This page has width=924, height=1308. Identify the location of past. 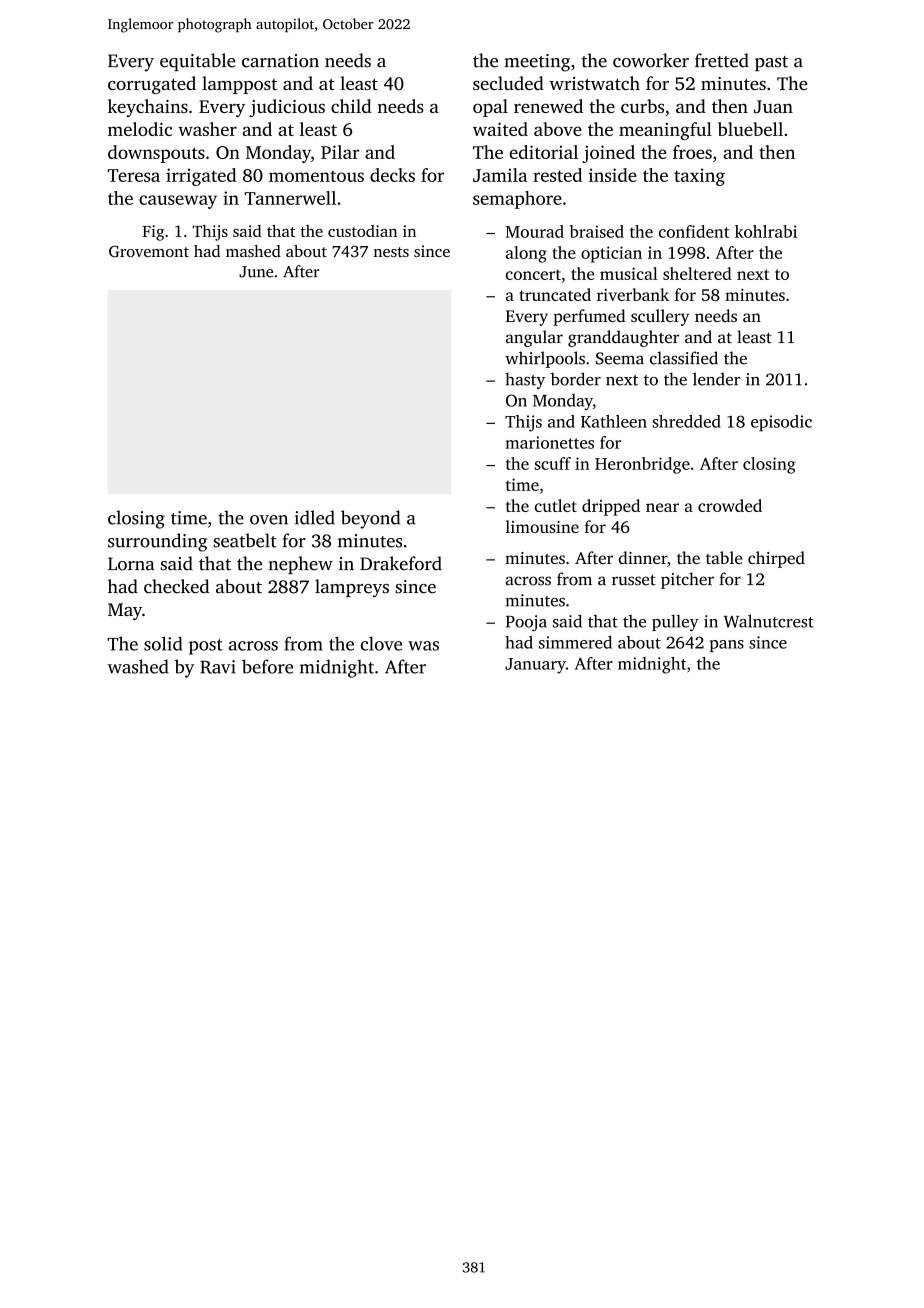
(771, 63).
